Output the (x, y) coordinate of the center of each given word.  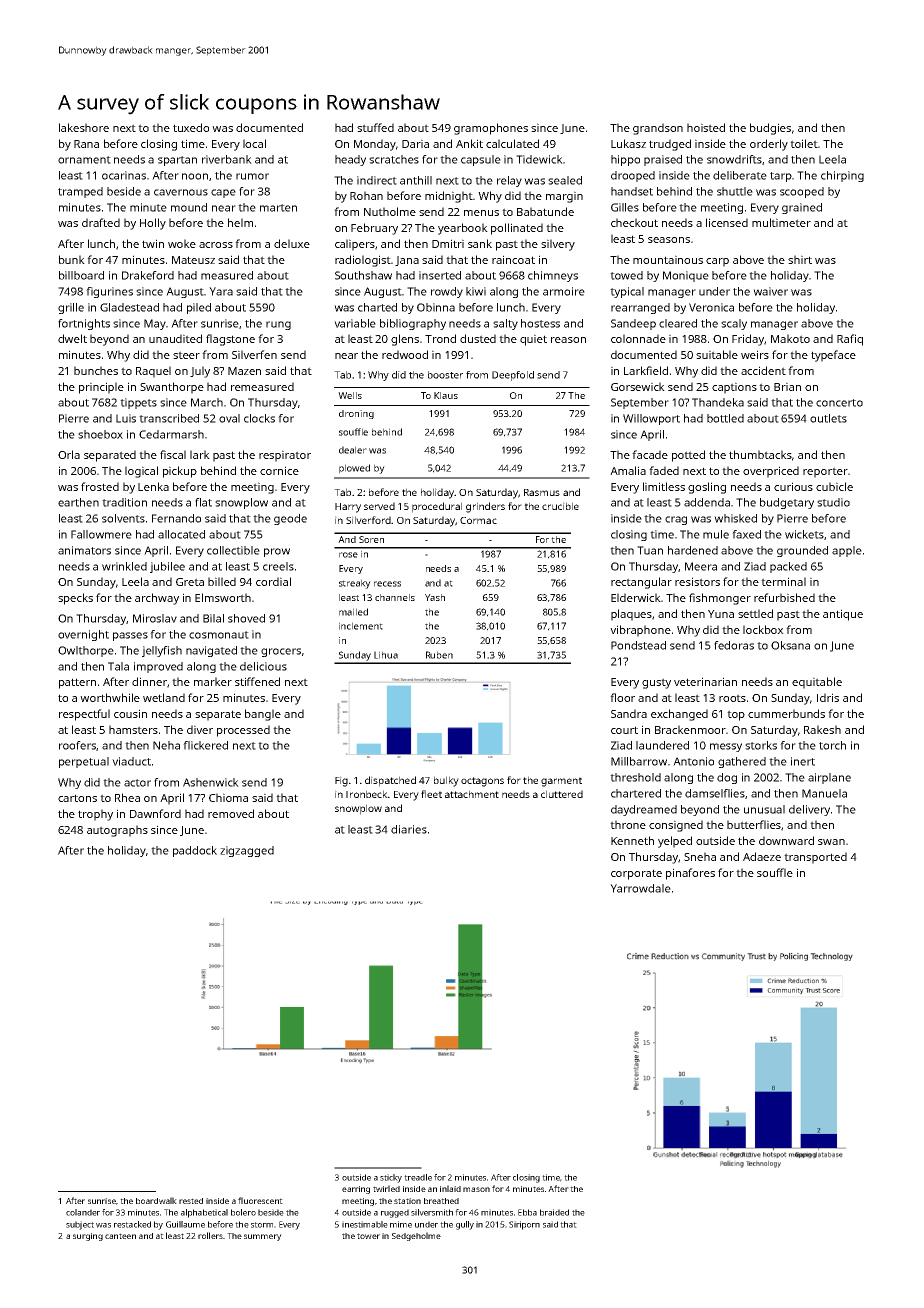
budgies (770, 129)
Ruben (439, 655)
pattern (77, 683)
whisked (735, 518)
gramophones (491, 129)
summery (263, 1237)
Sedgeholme (416, 1236)
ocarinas (124, 175)
